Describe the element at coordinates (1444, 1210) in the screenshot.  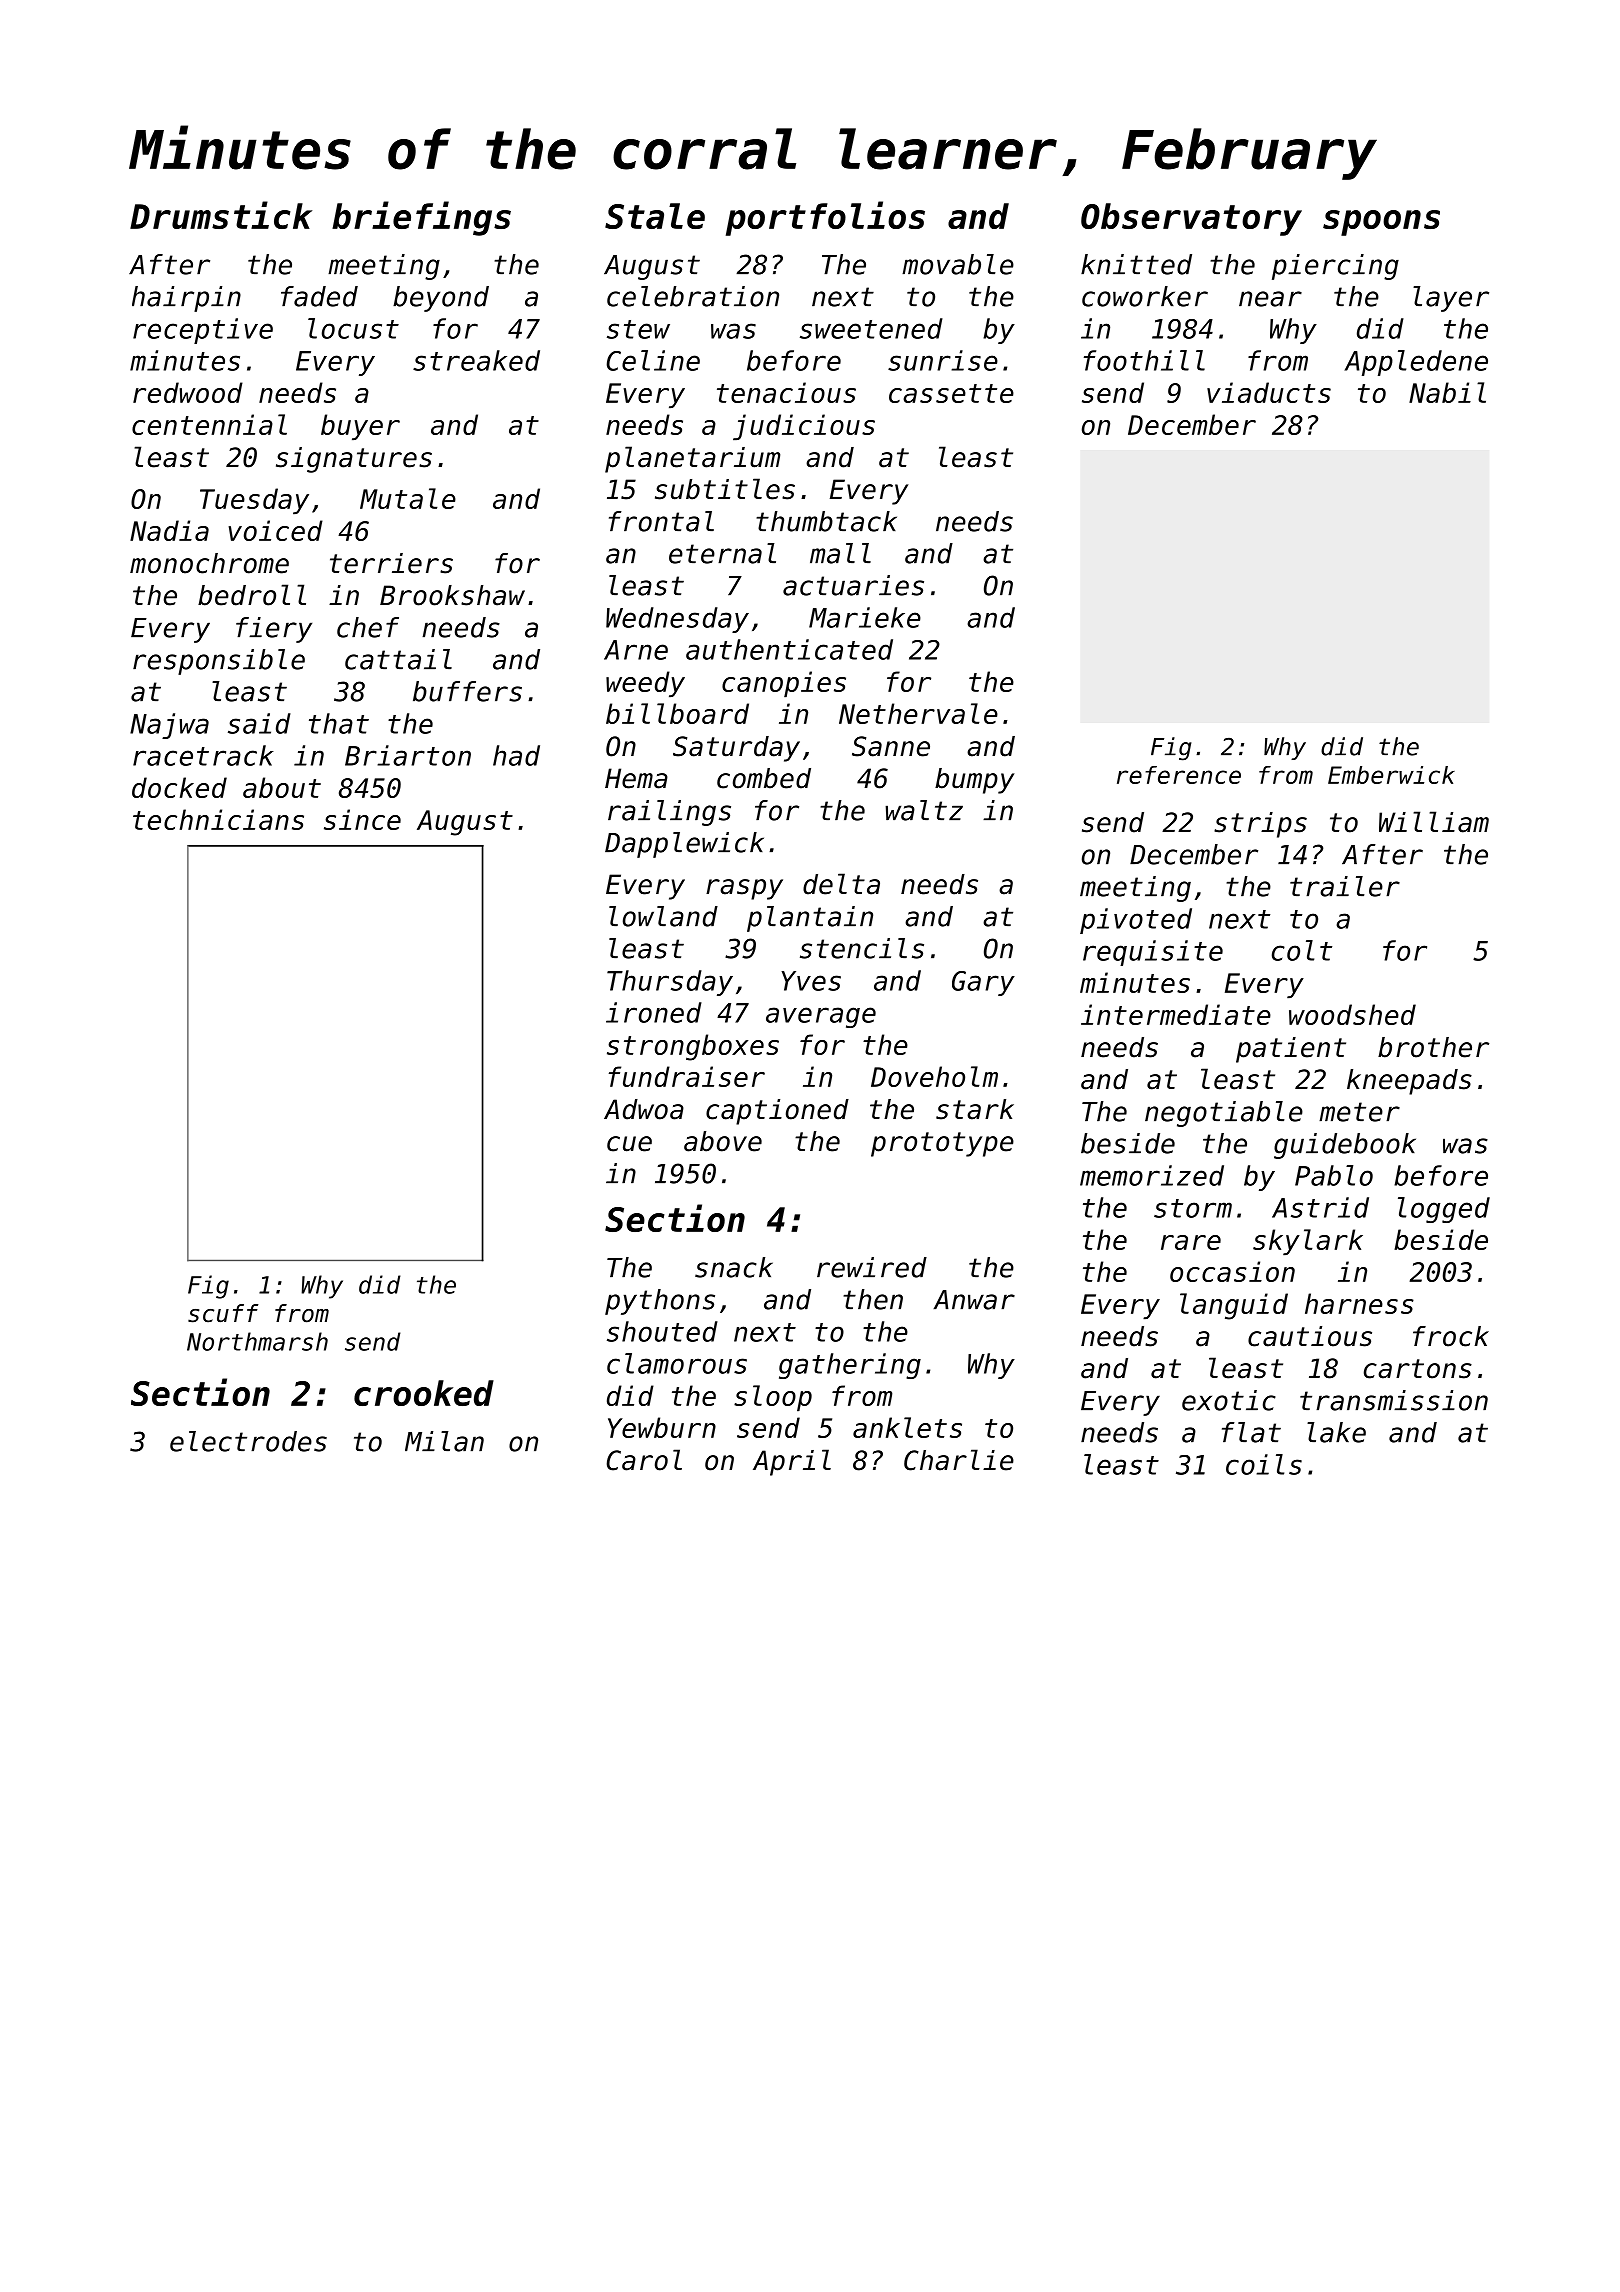
I see `logged` at that location.
